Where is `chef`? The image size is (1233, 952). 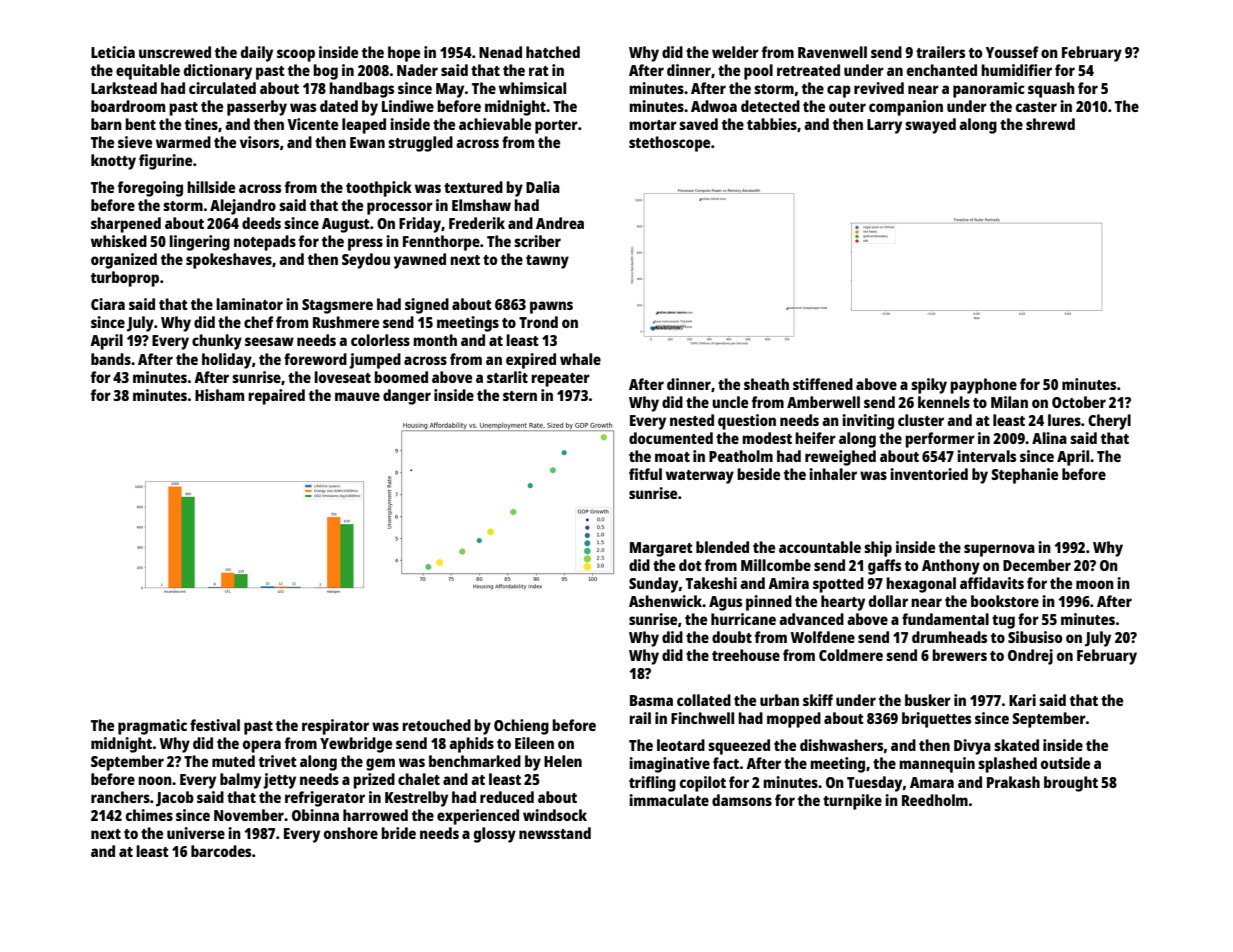
chef is located at coordinates (258, 322).
